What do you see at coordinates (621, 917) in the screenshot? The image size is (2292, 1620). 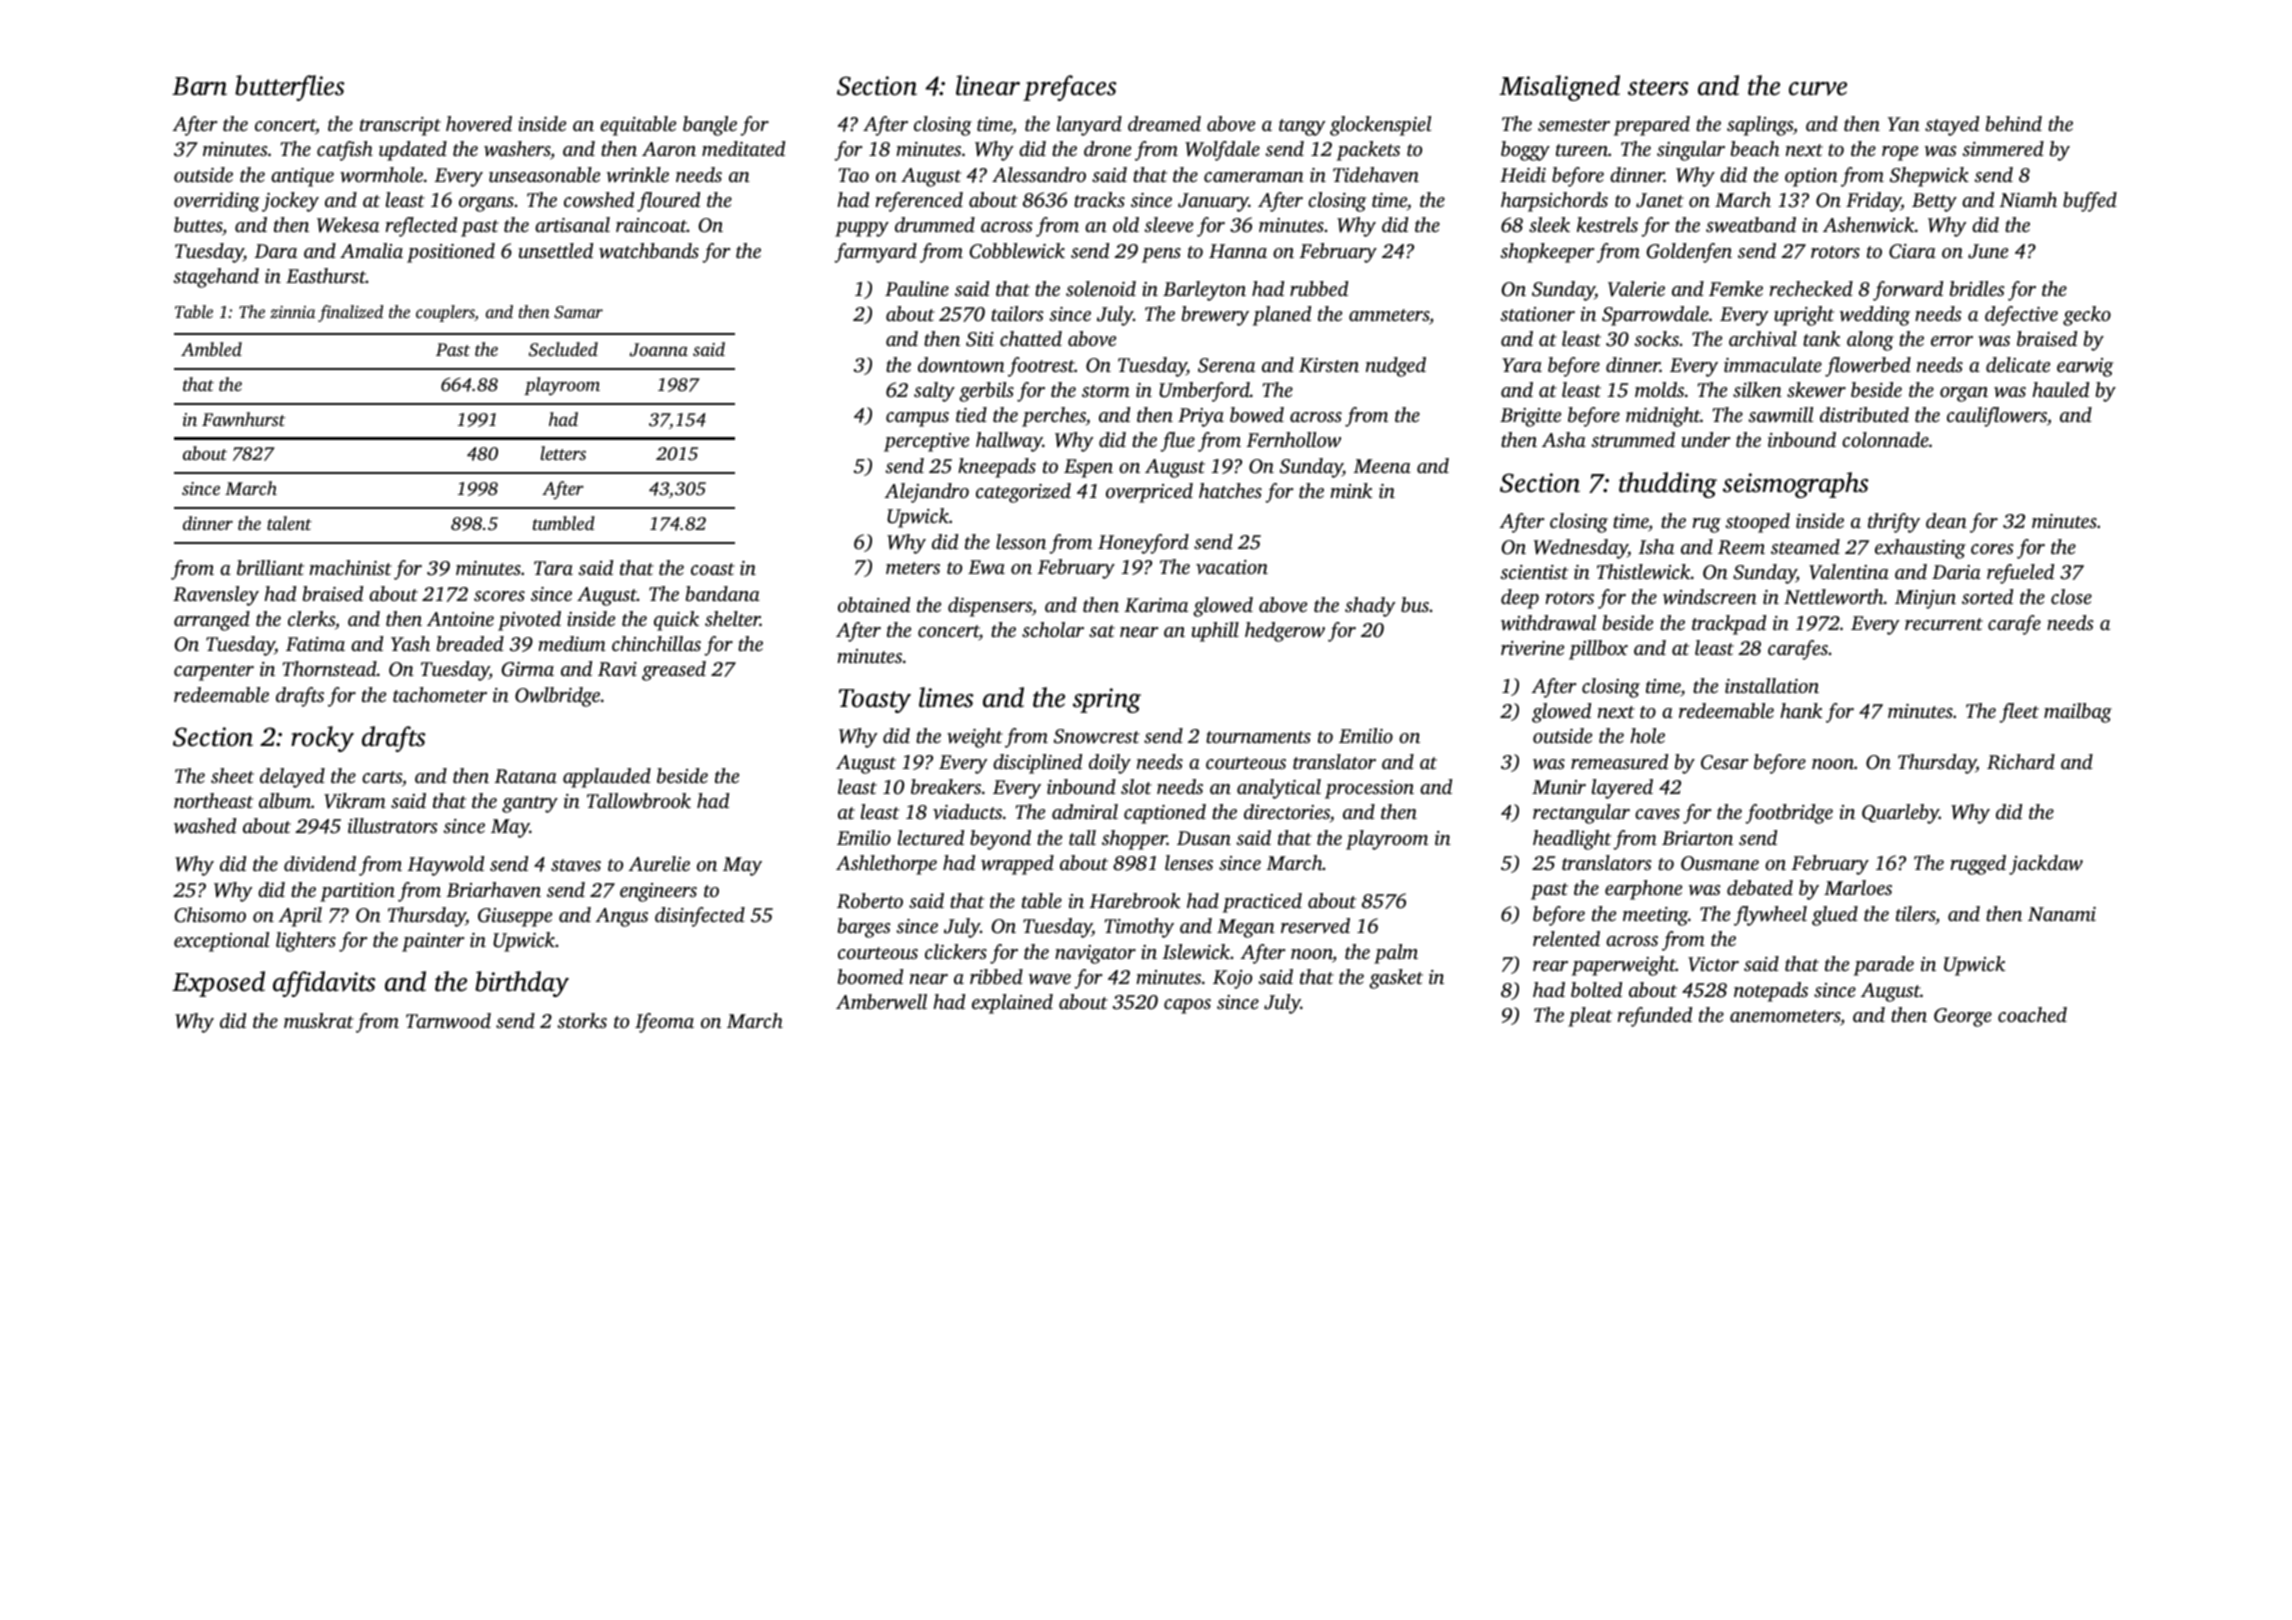 I see `Angus` at bounding box center [621, 917].
